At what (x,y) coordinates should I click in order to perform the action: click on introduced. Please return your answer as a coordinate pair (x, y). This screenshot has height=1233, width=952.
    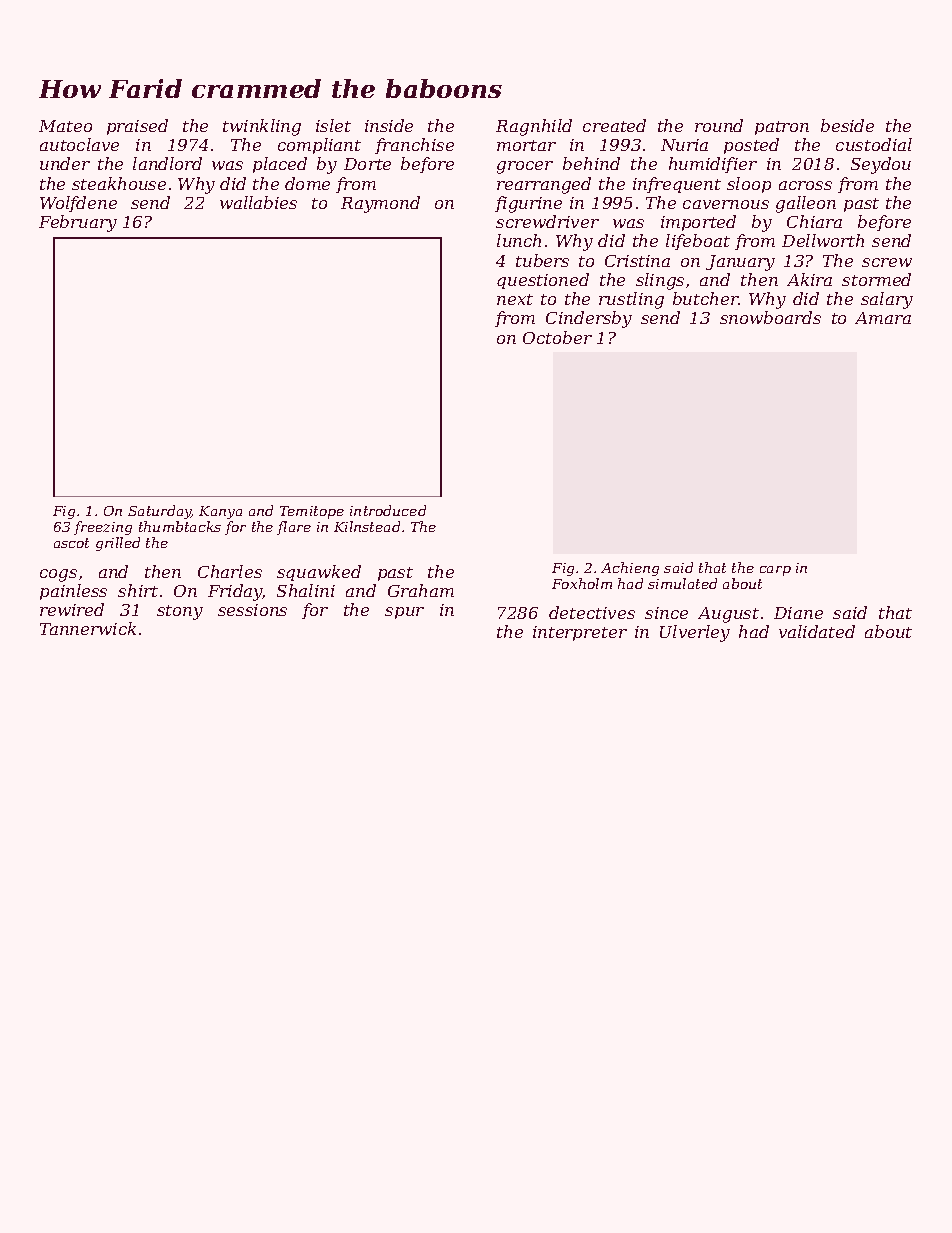
    Looking at the image, I should click on (388, 510).
